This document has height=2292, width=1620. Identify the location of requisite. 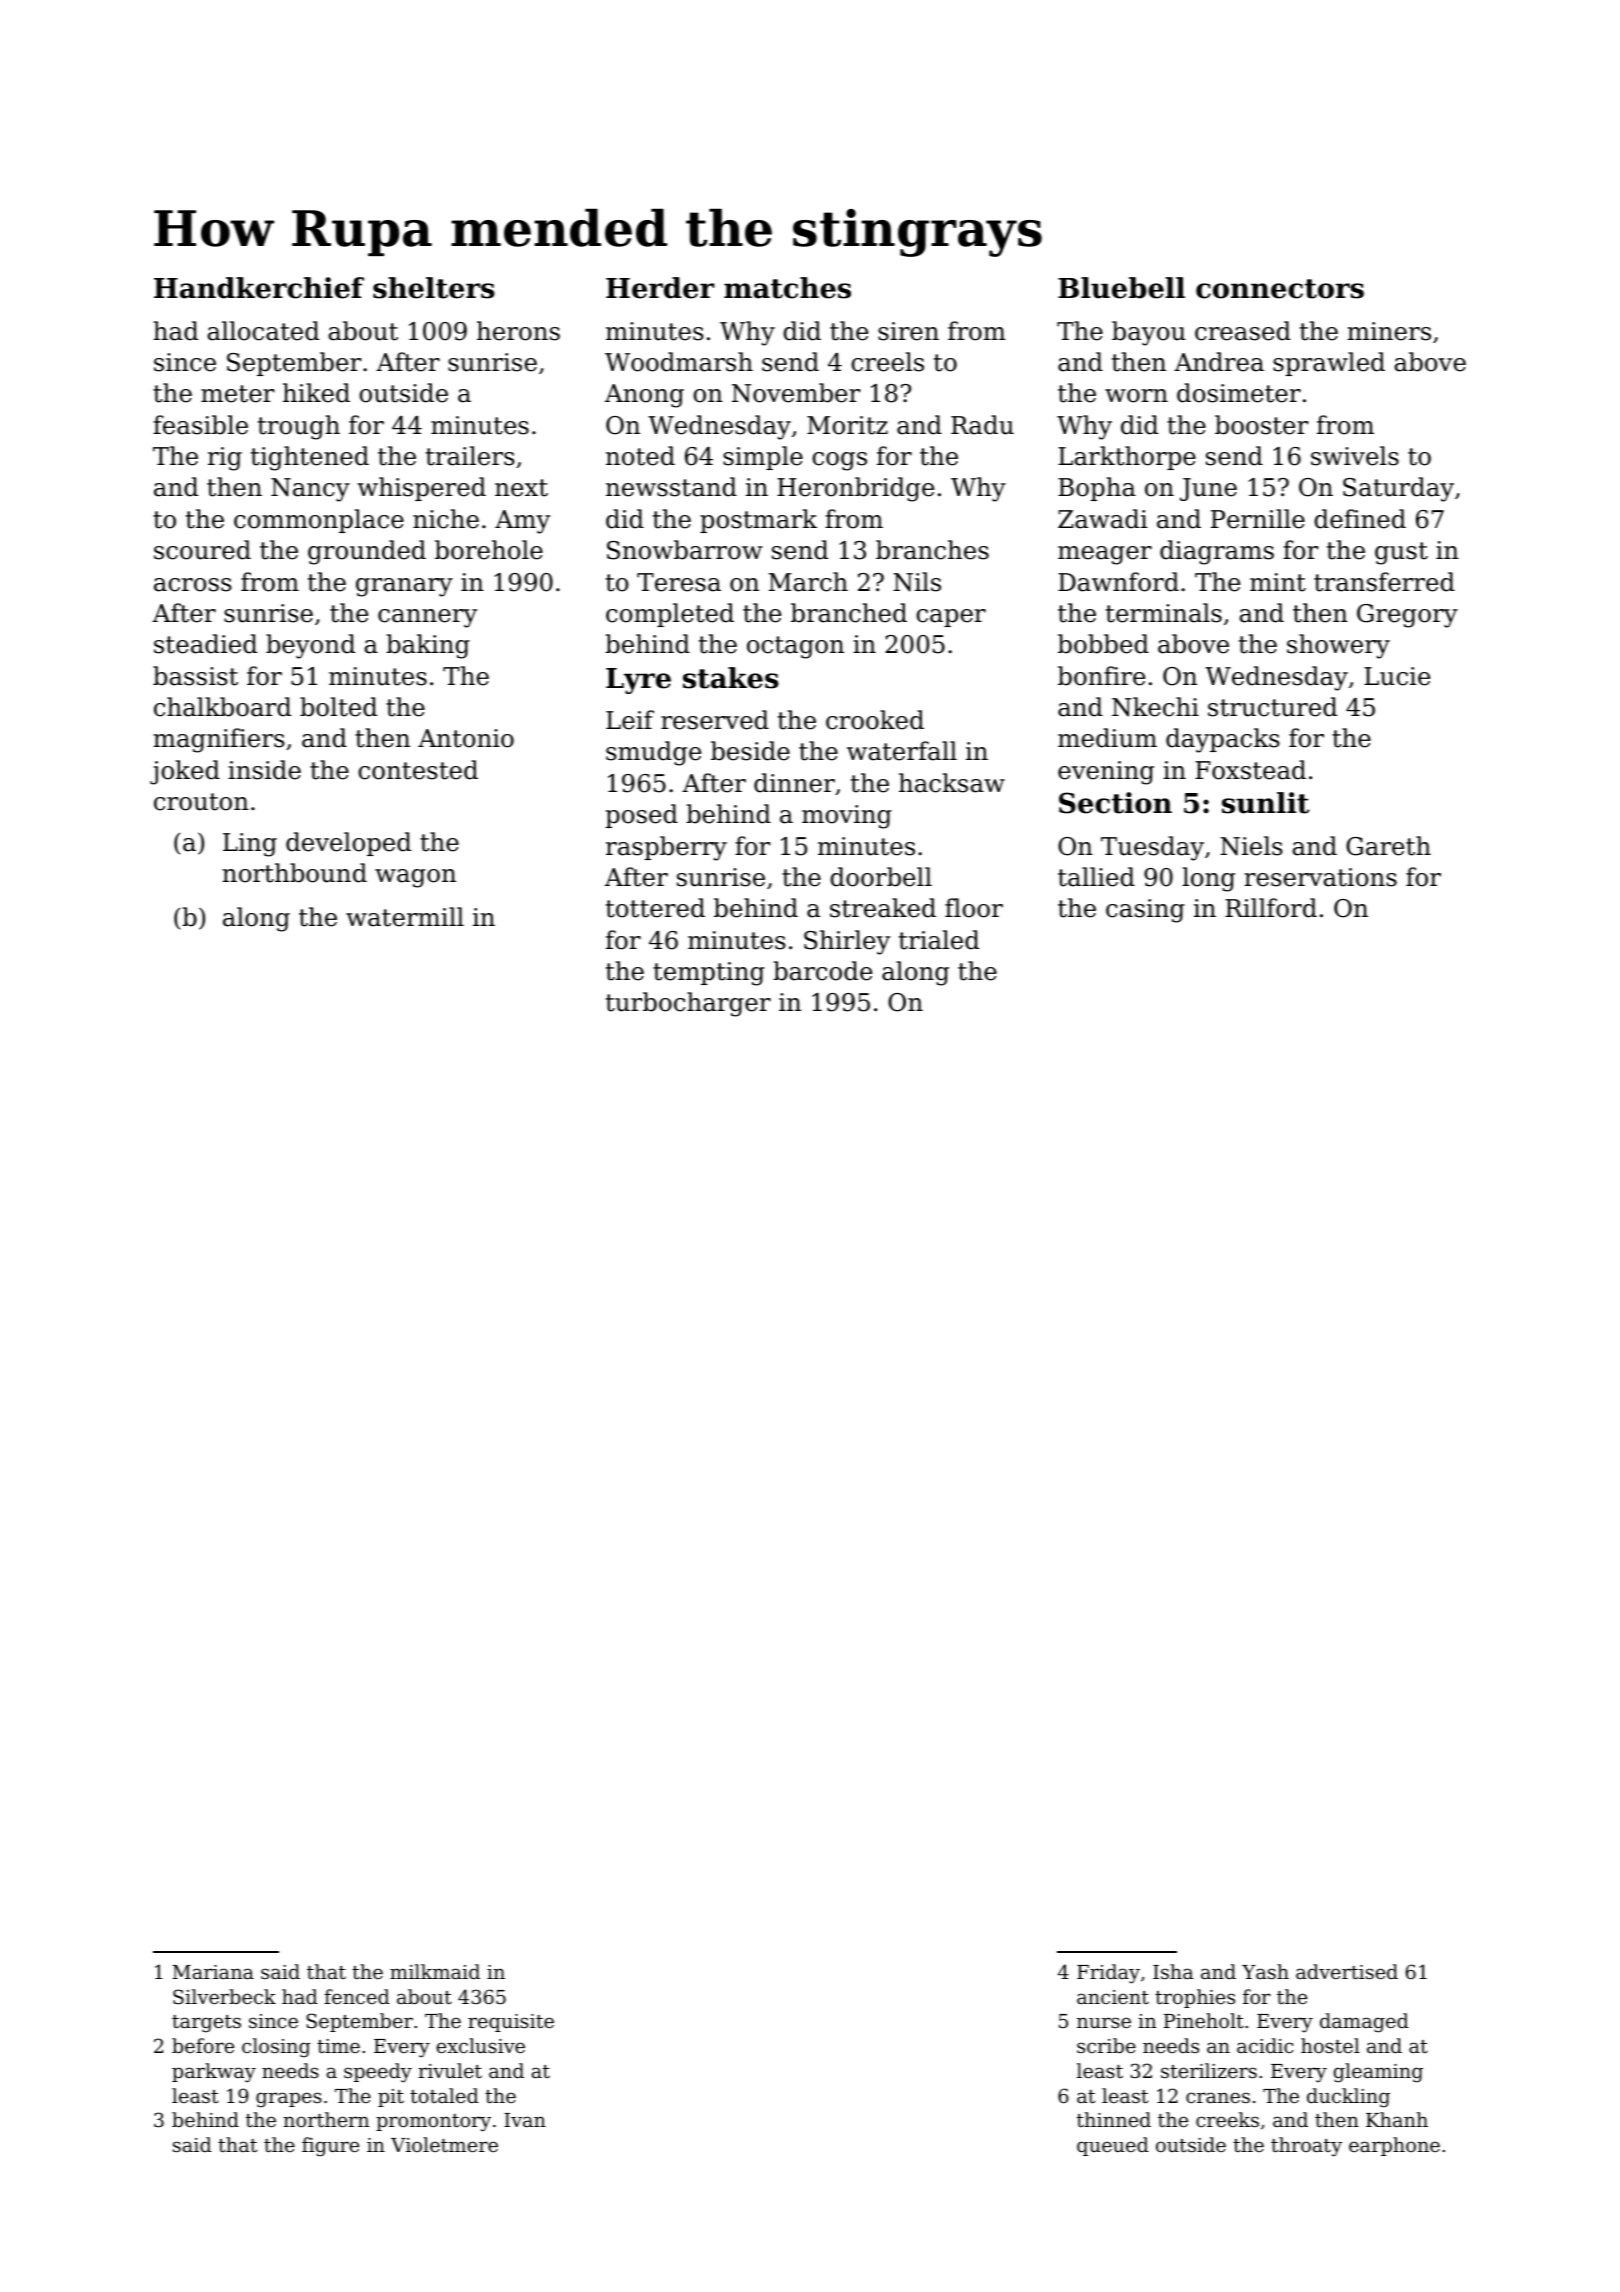
(511, 2023).
